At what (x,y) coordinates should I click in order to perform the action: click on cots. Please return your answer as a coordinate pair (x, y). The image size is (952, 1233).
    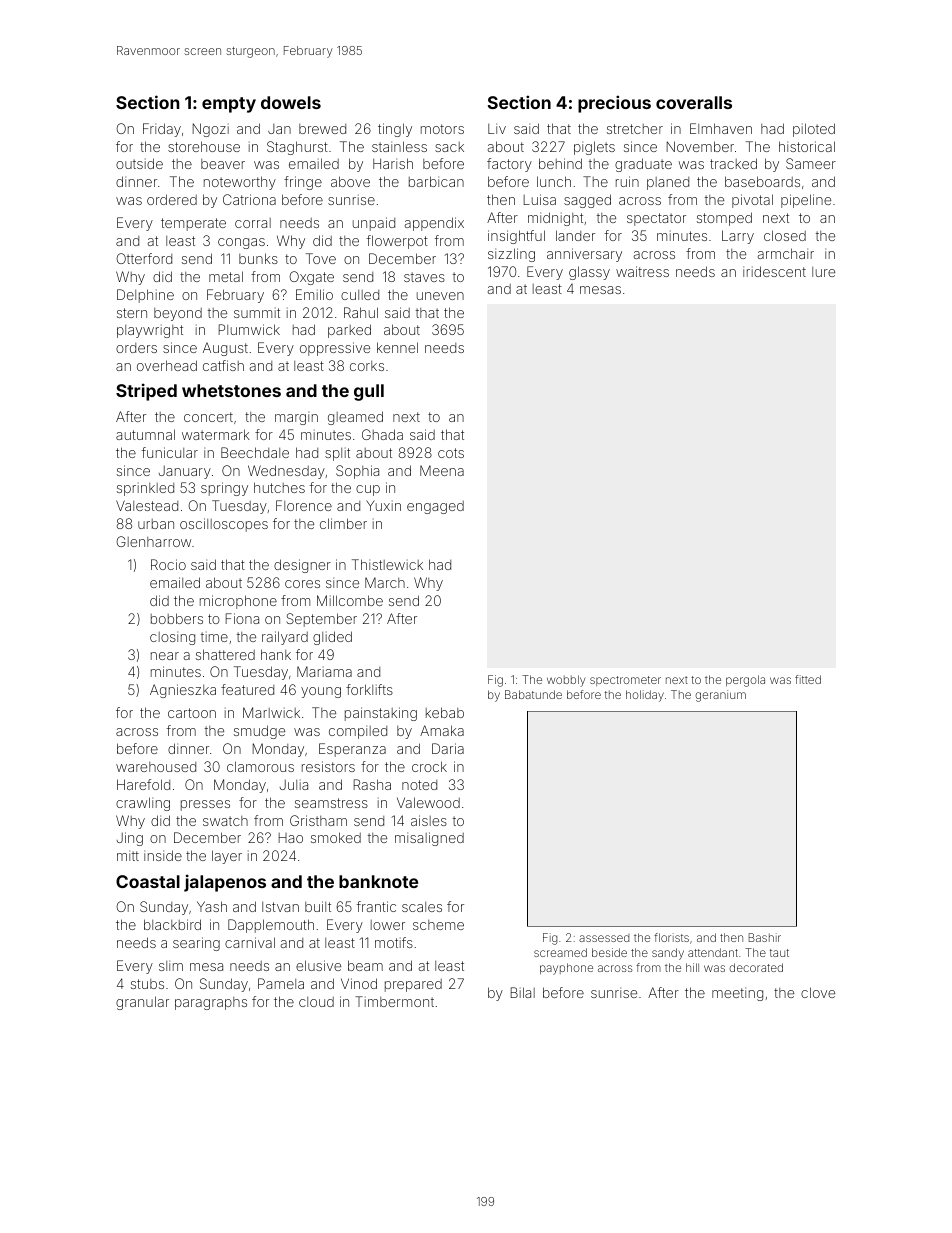
    Looking at the image, I should click on (451, 453).
